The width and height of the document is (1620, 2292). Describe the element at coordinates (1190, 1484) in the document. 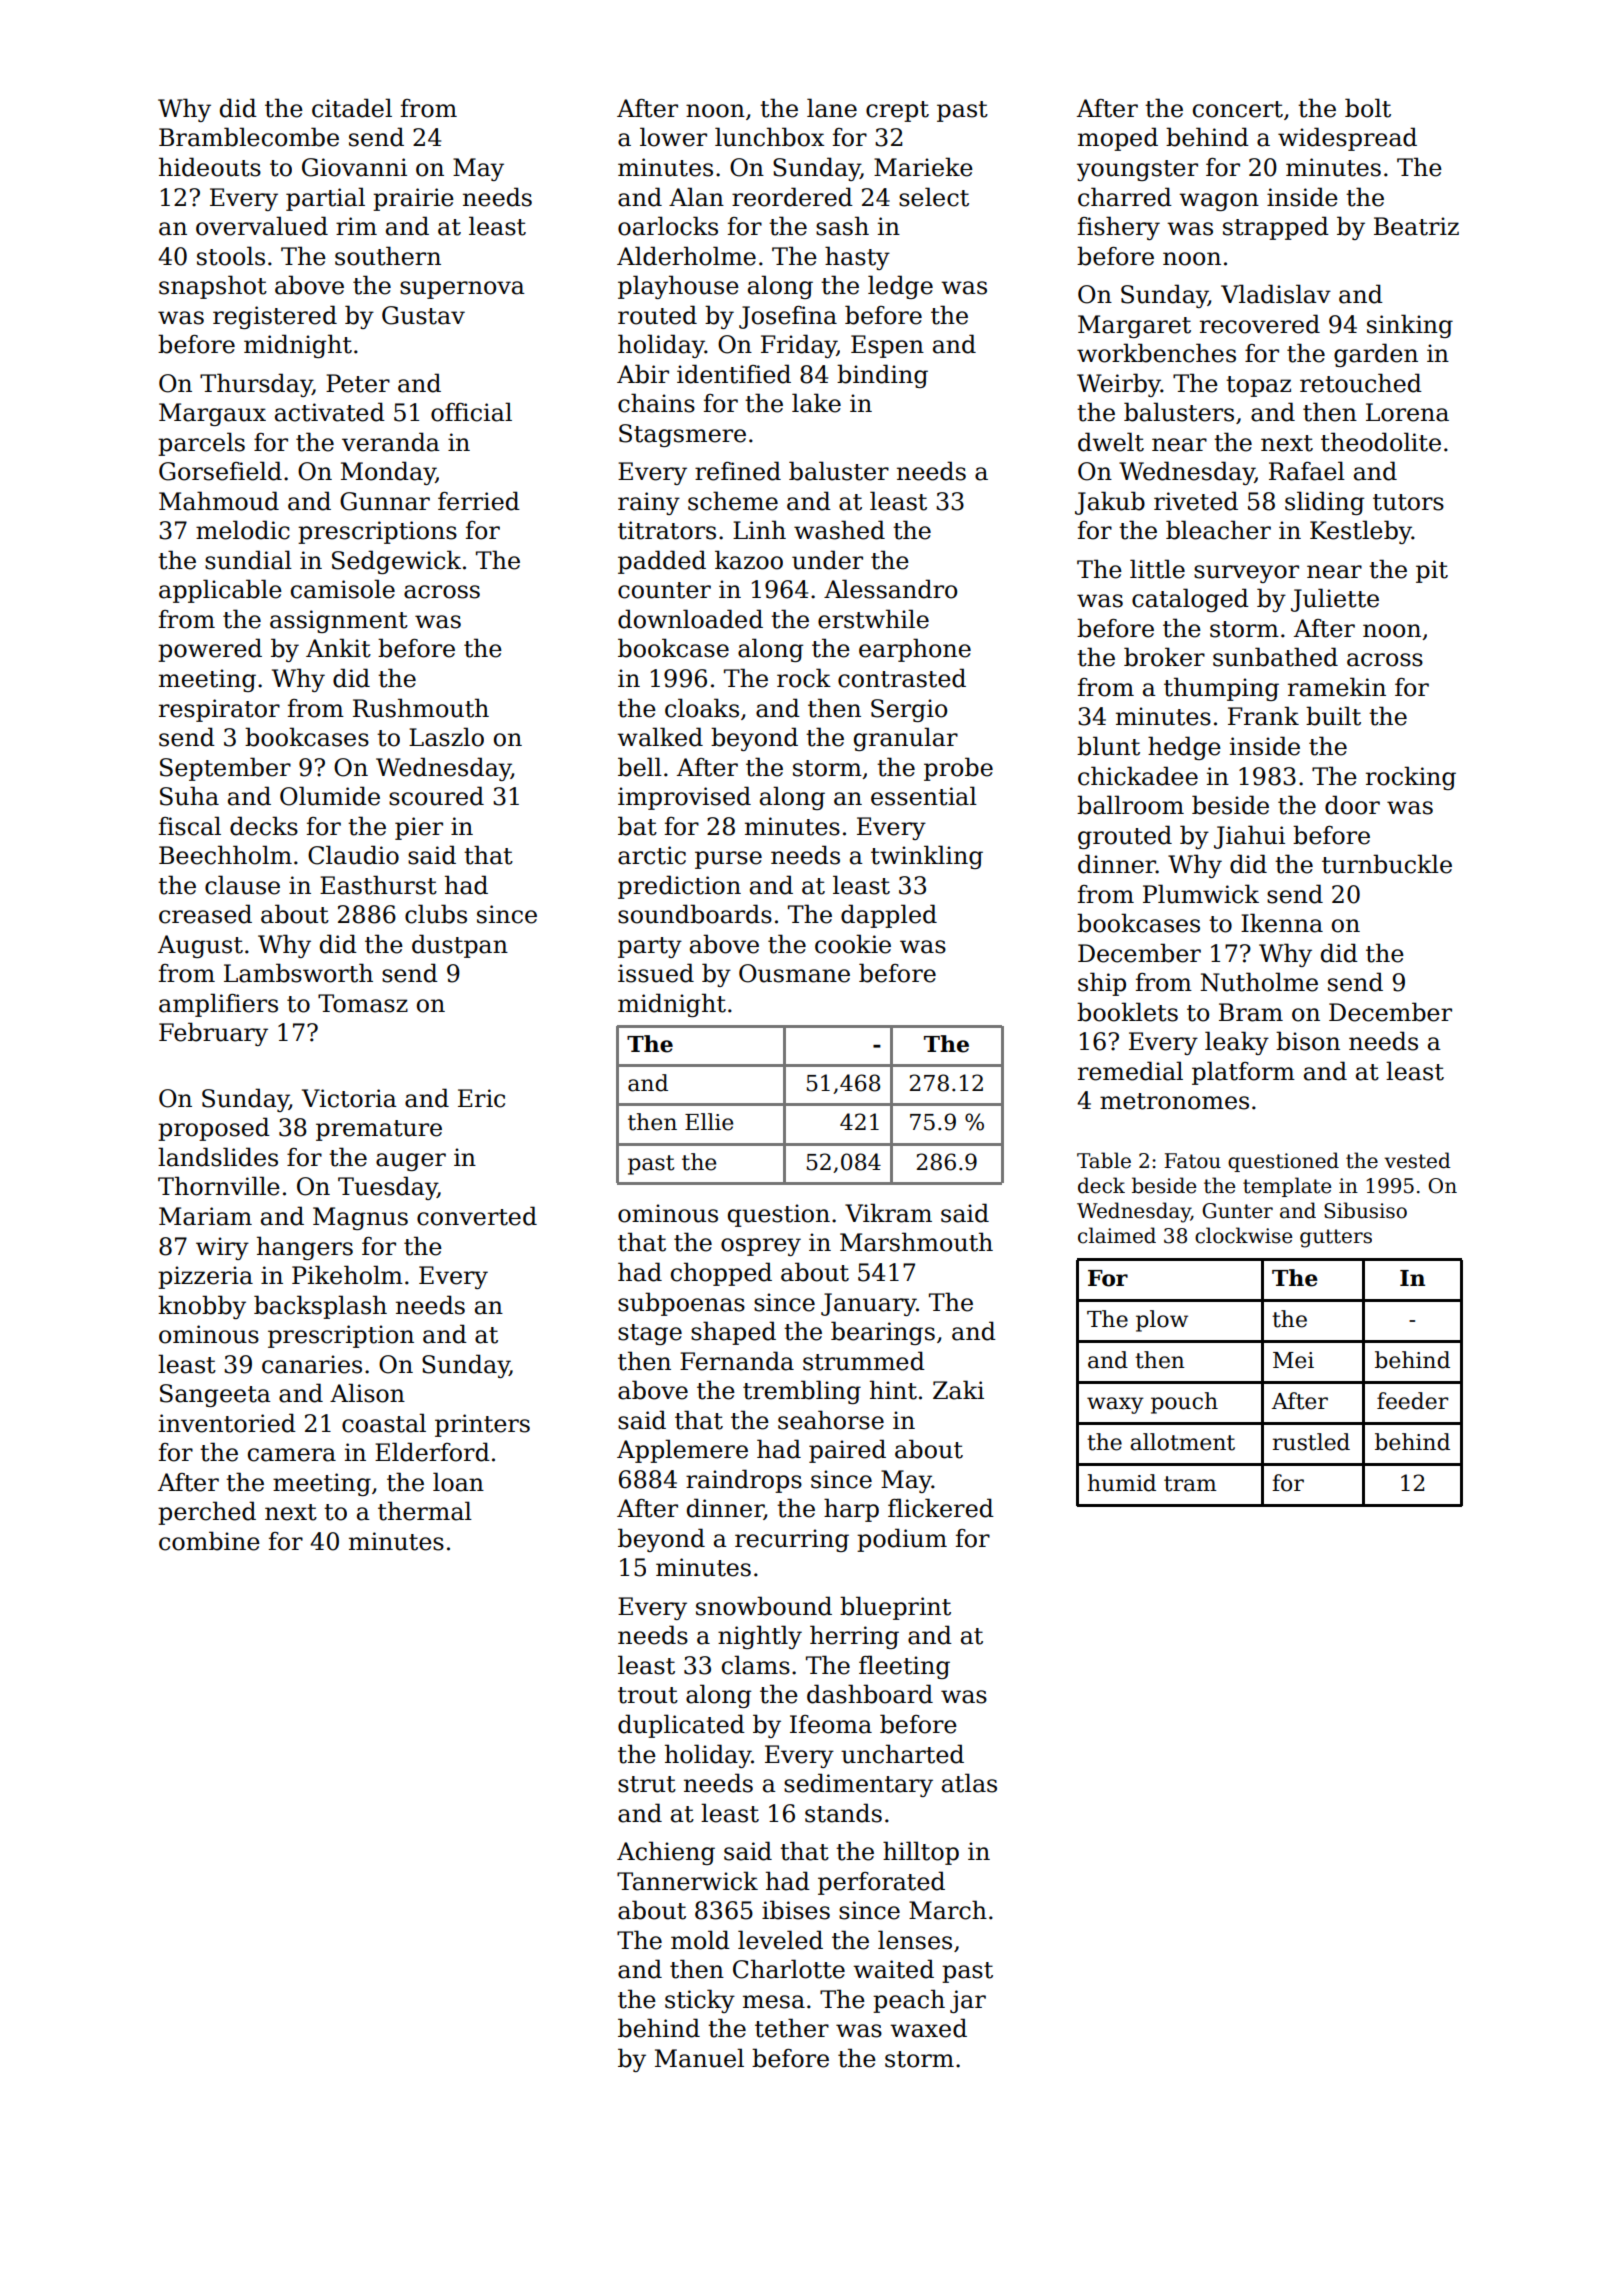

I see `tram` at that location.
